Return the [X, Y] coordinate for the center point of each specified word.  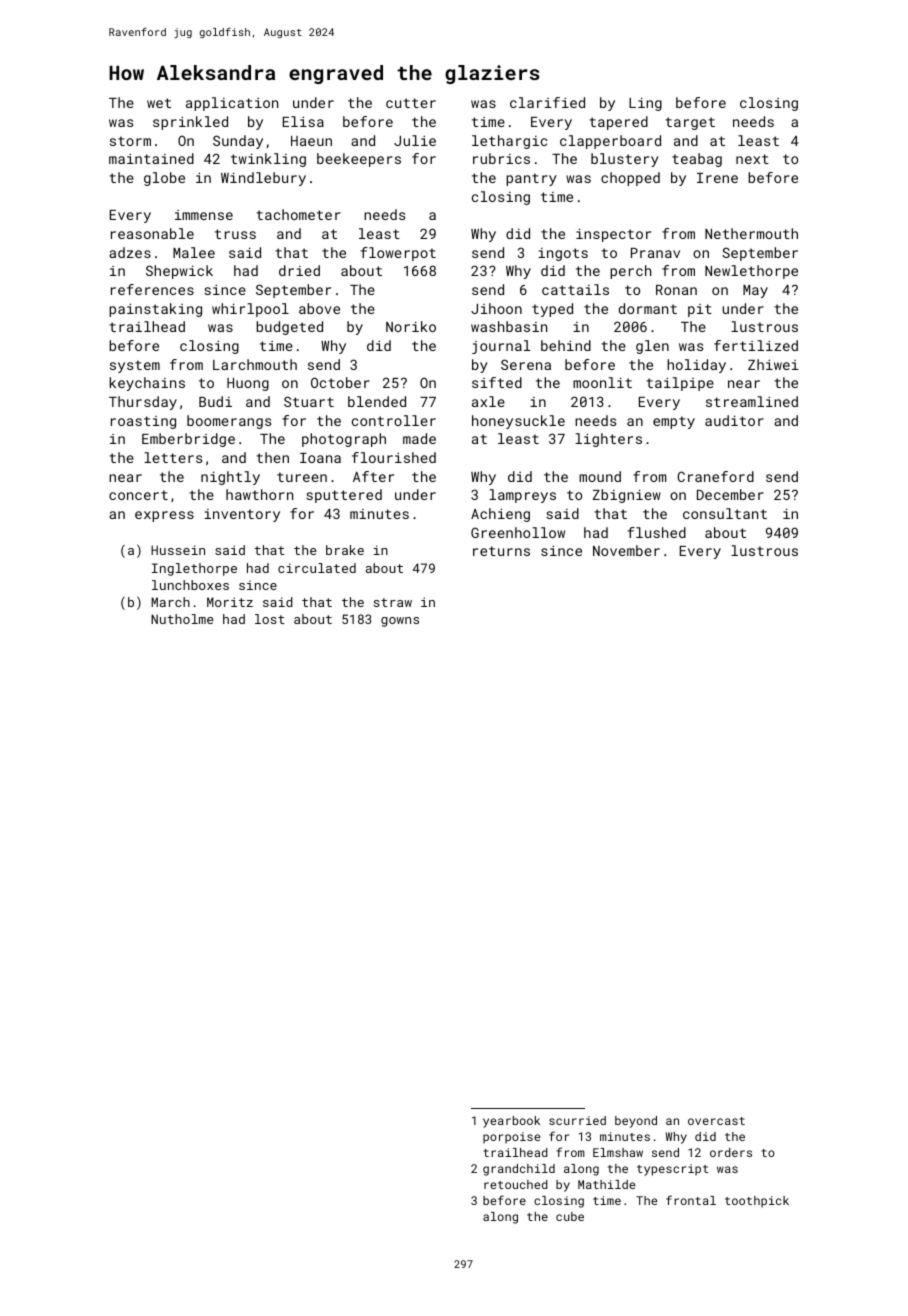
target [690, 123]
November [626, 550]
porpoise [511, 1138]
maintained [151, 158]
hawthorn [259, 494]
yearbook [511, 1122]
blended [377, 401]
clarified [547, 102]
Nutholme [182, 619]
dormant [648, 308]
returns [501, 551]
